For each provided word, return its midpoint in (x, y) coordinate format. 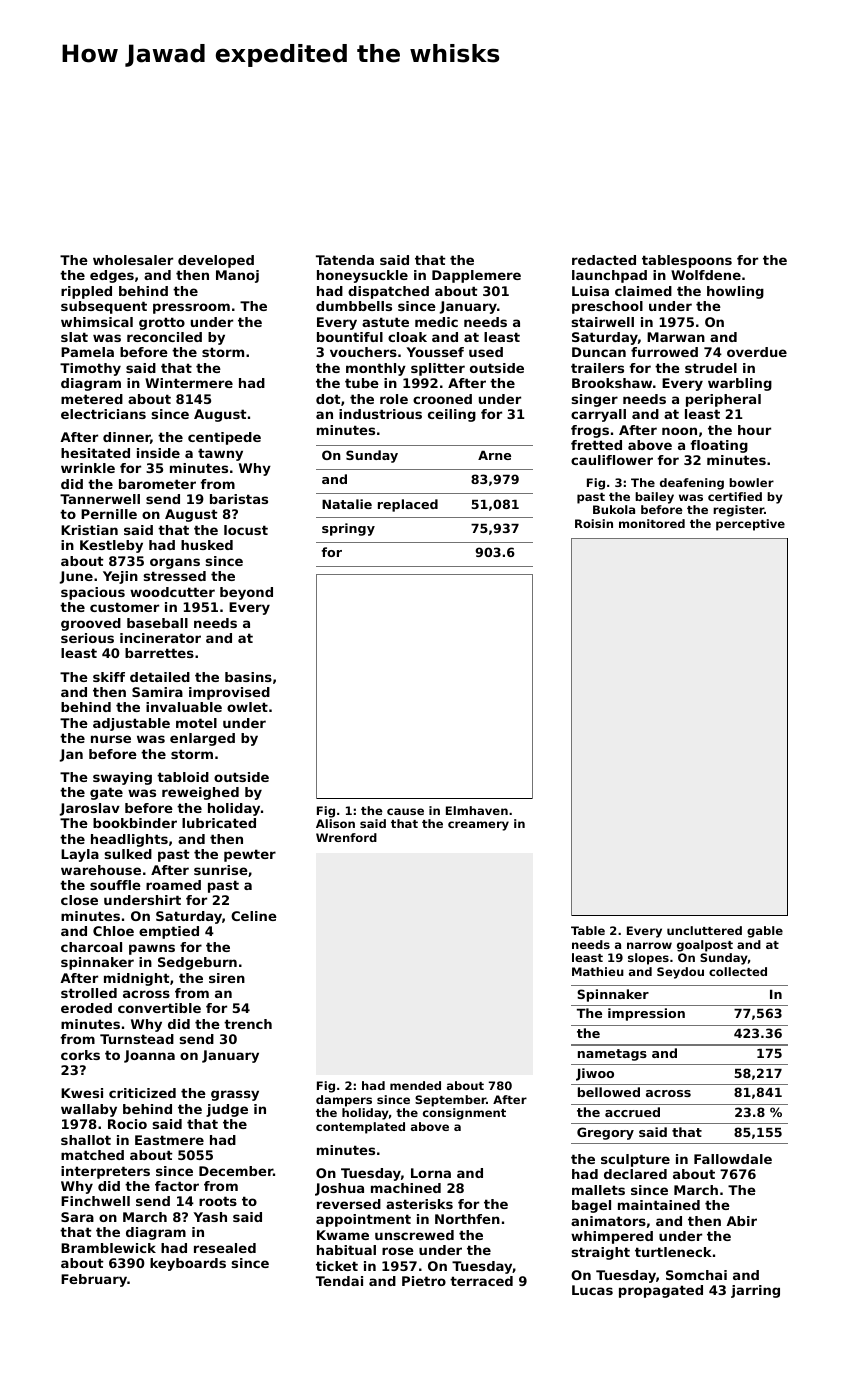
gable (765, 932)
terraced (481, 1281)
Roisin (594, 523)
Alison (335, 823)
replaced (408, 505)
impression (646, 1014)
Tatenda (345, 260)
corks (80, 1055)
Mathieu (598, 971)
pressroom (191, 308)
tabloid (183, 777)
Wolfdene (706, 275)
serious (87, 638)
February (94, 1280)
